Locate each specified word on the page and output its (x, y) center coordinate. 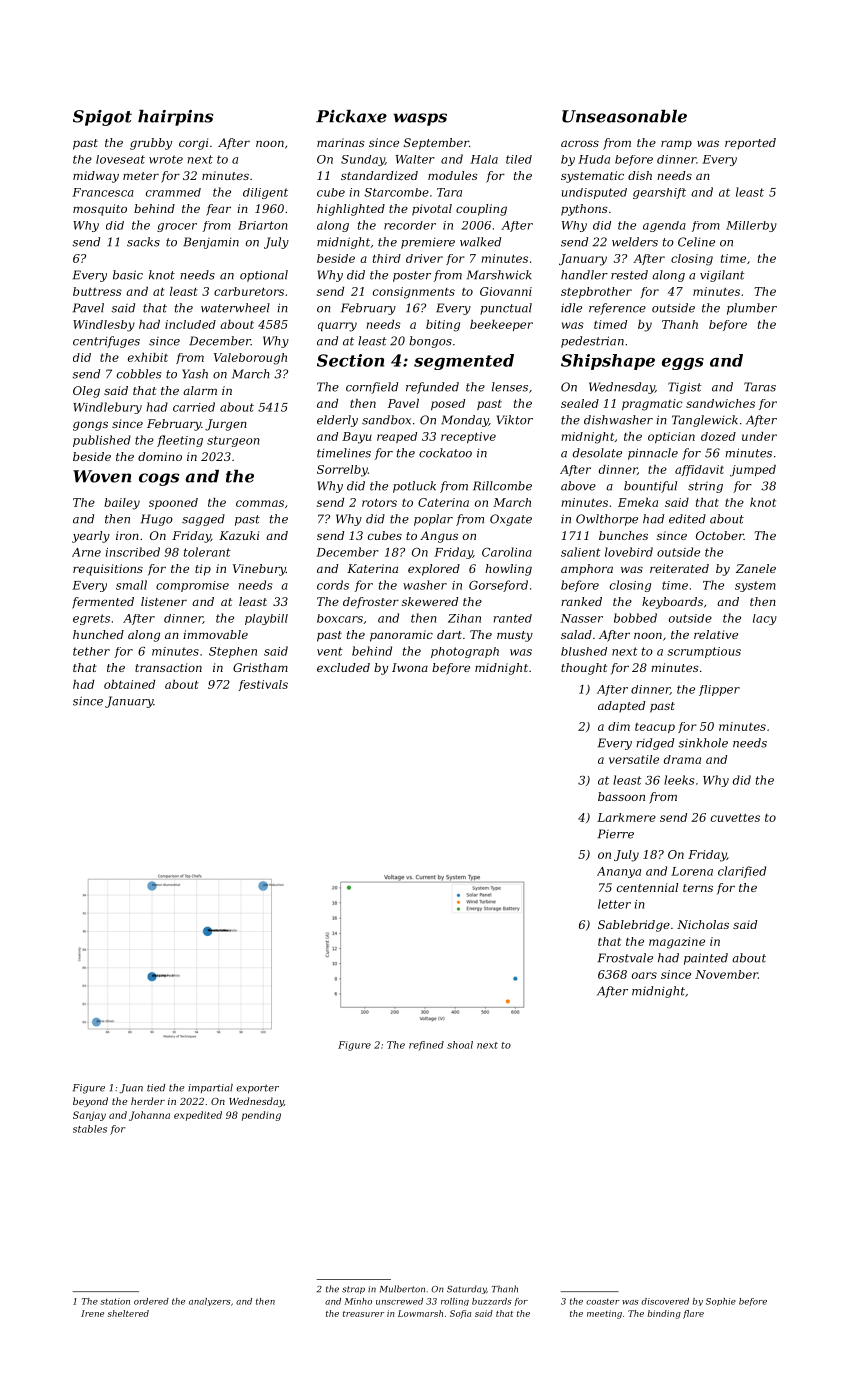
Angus (439, 537)
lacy (765, 619)
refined (426, 1046)
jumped (753, 471)
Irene (92, 1313)
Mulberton (402, 1289)
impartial (210, 1088)
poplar (433, 520)
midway (96, 177)
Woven (102, 476)
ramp (676, 145)
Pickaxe (351, 116)
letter (614, 904)
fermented (103, 603)
